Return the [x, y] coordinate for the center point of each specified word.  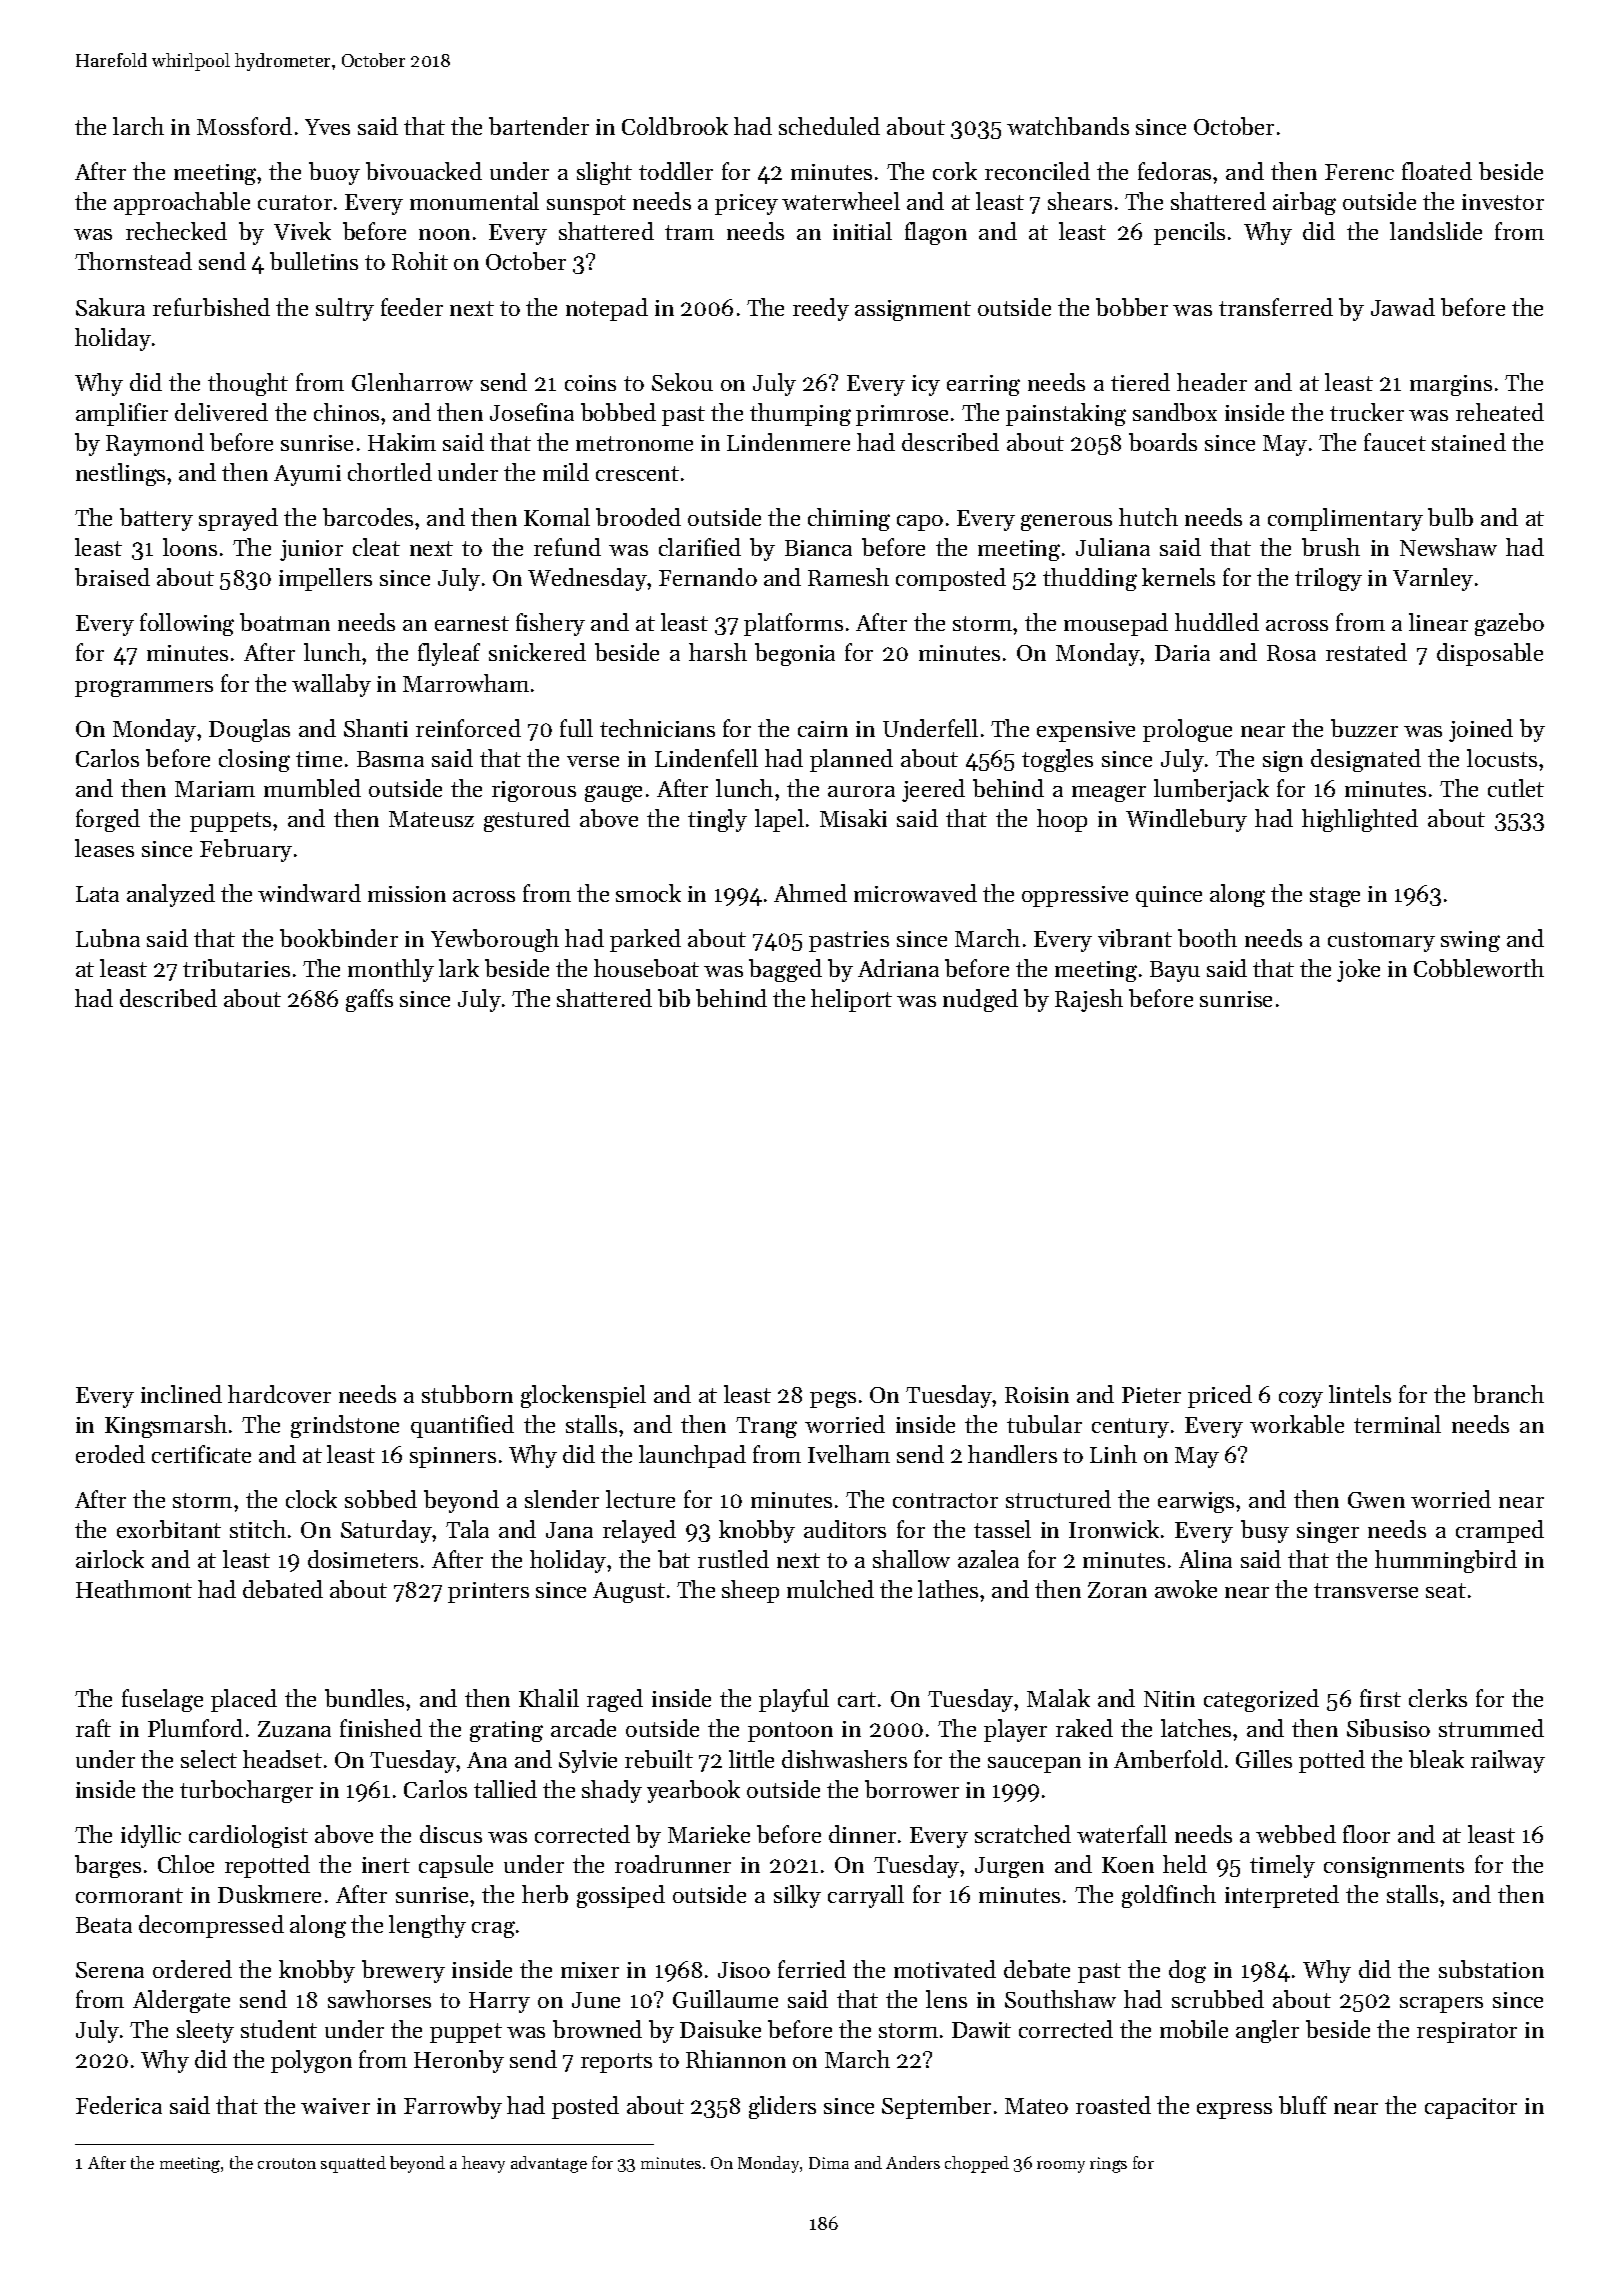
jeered [933, 790]
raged [615, 1700]
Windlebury [1186, 820]
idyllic [151, 1836]
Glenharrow [412, 382]
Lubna [108, 938]
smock [648, 893]
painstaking [1066, 414]
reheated [1500, 412]
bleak [1436, 1759]
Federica [119, 2105]
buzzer [1364, 728]
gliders [782, 2107]
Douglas [249, 730]
